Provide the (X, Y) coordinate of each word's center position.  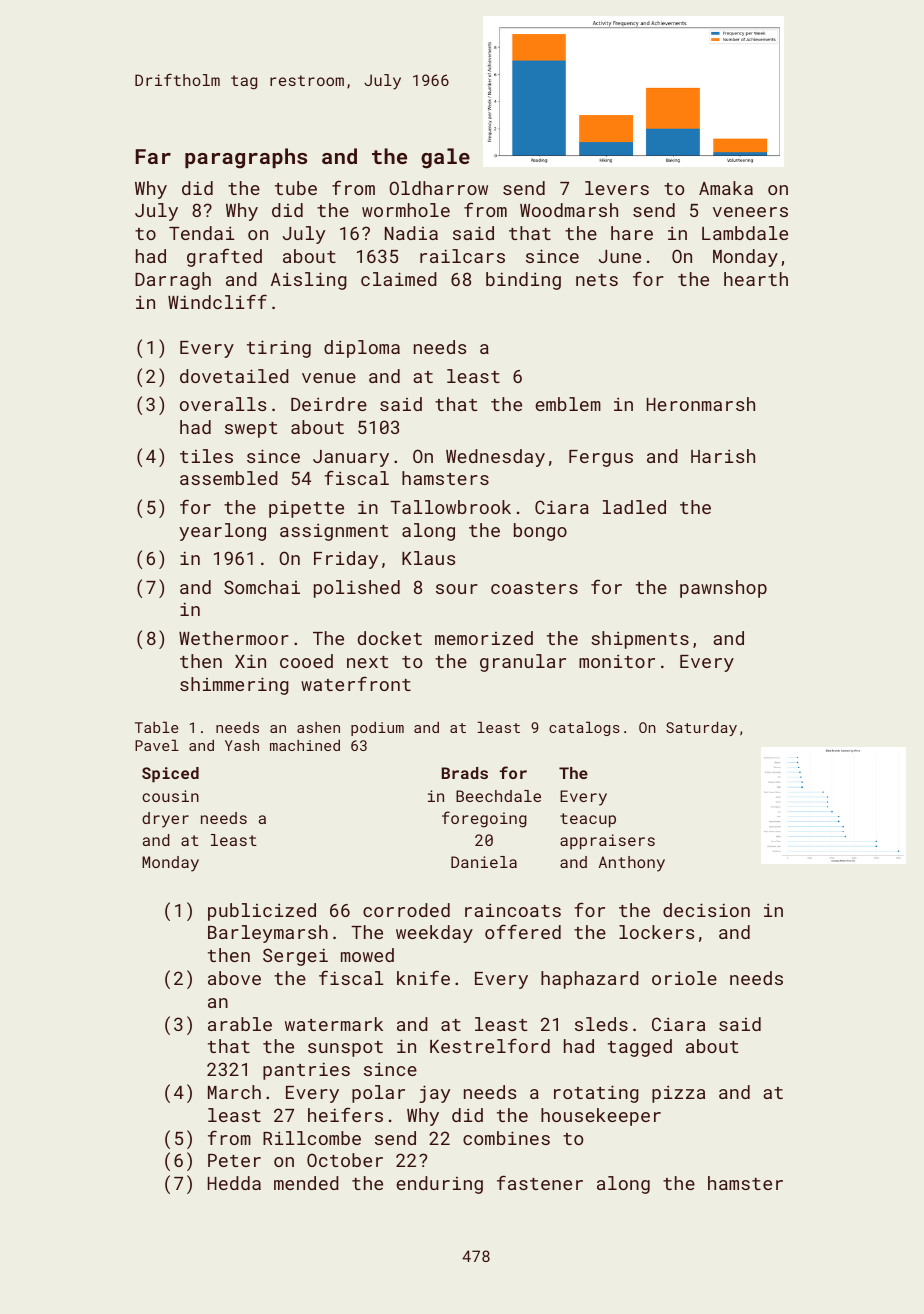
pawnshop (723, 589)
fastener (540, 1182)
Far (153, 156)
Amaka (726, 188)
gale (445, 158)
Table (156, 727)
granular (523, 663)
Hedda (234, 1183)
